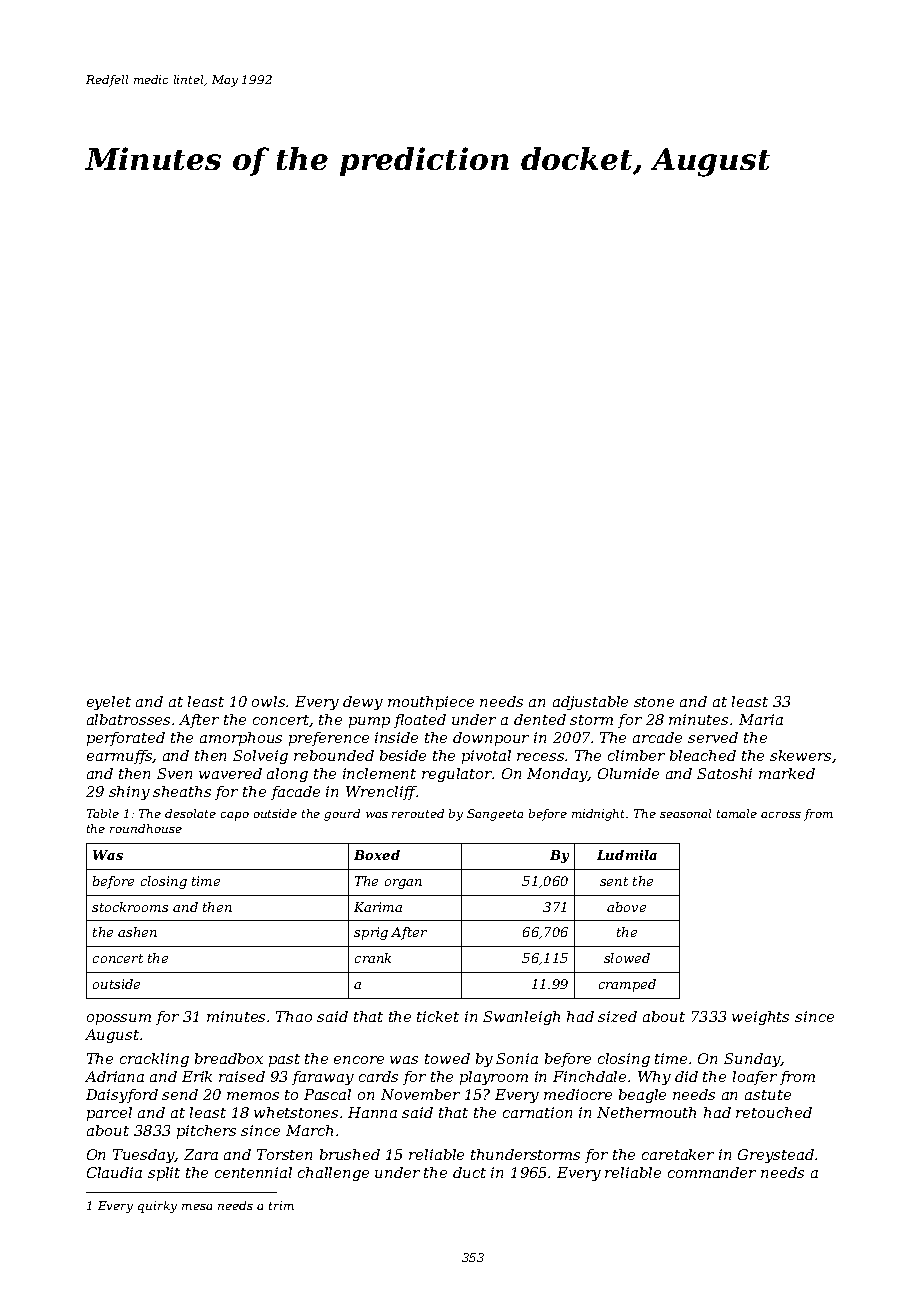 The height and width of the screenshot is (1314, 924). What do you see at coordinates (403, 884) in the screenshot?
I see `organ` at bounding box center [403, 884].
